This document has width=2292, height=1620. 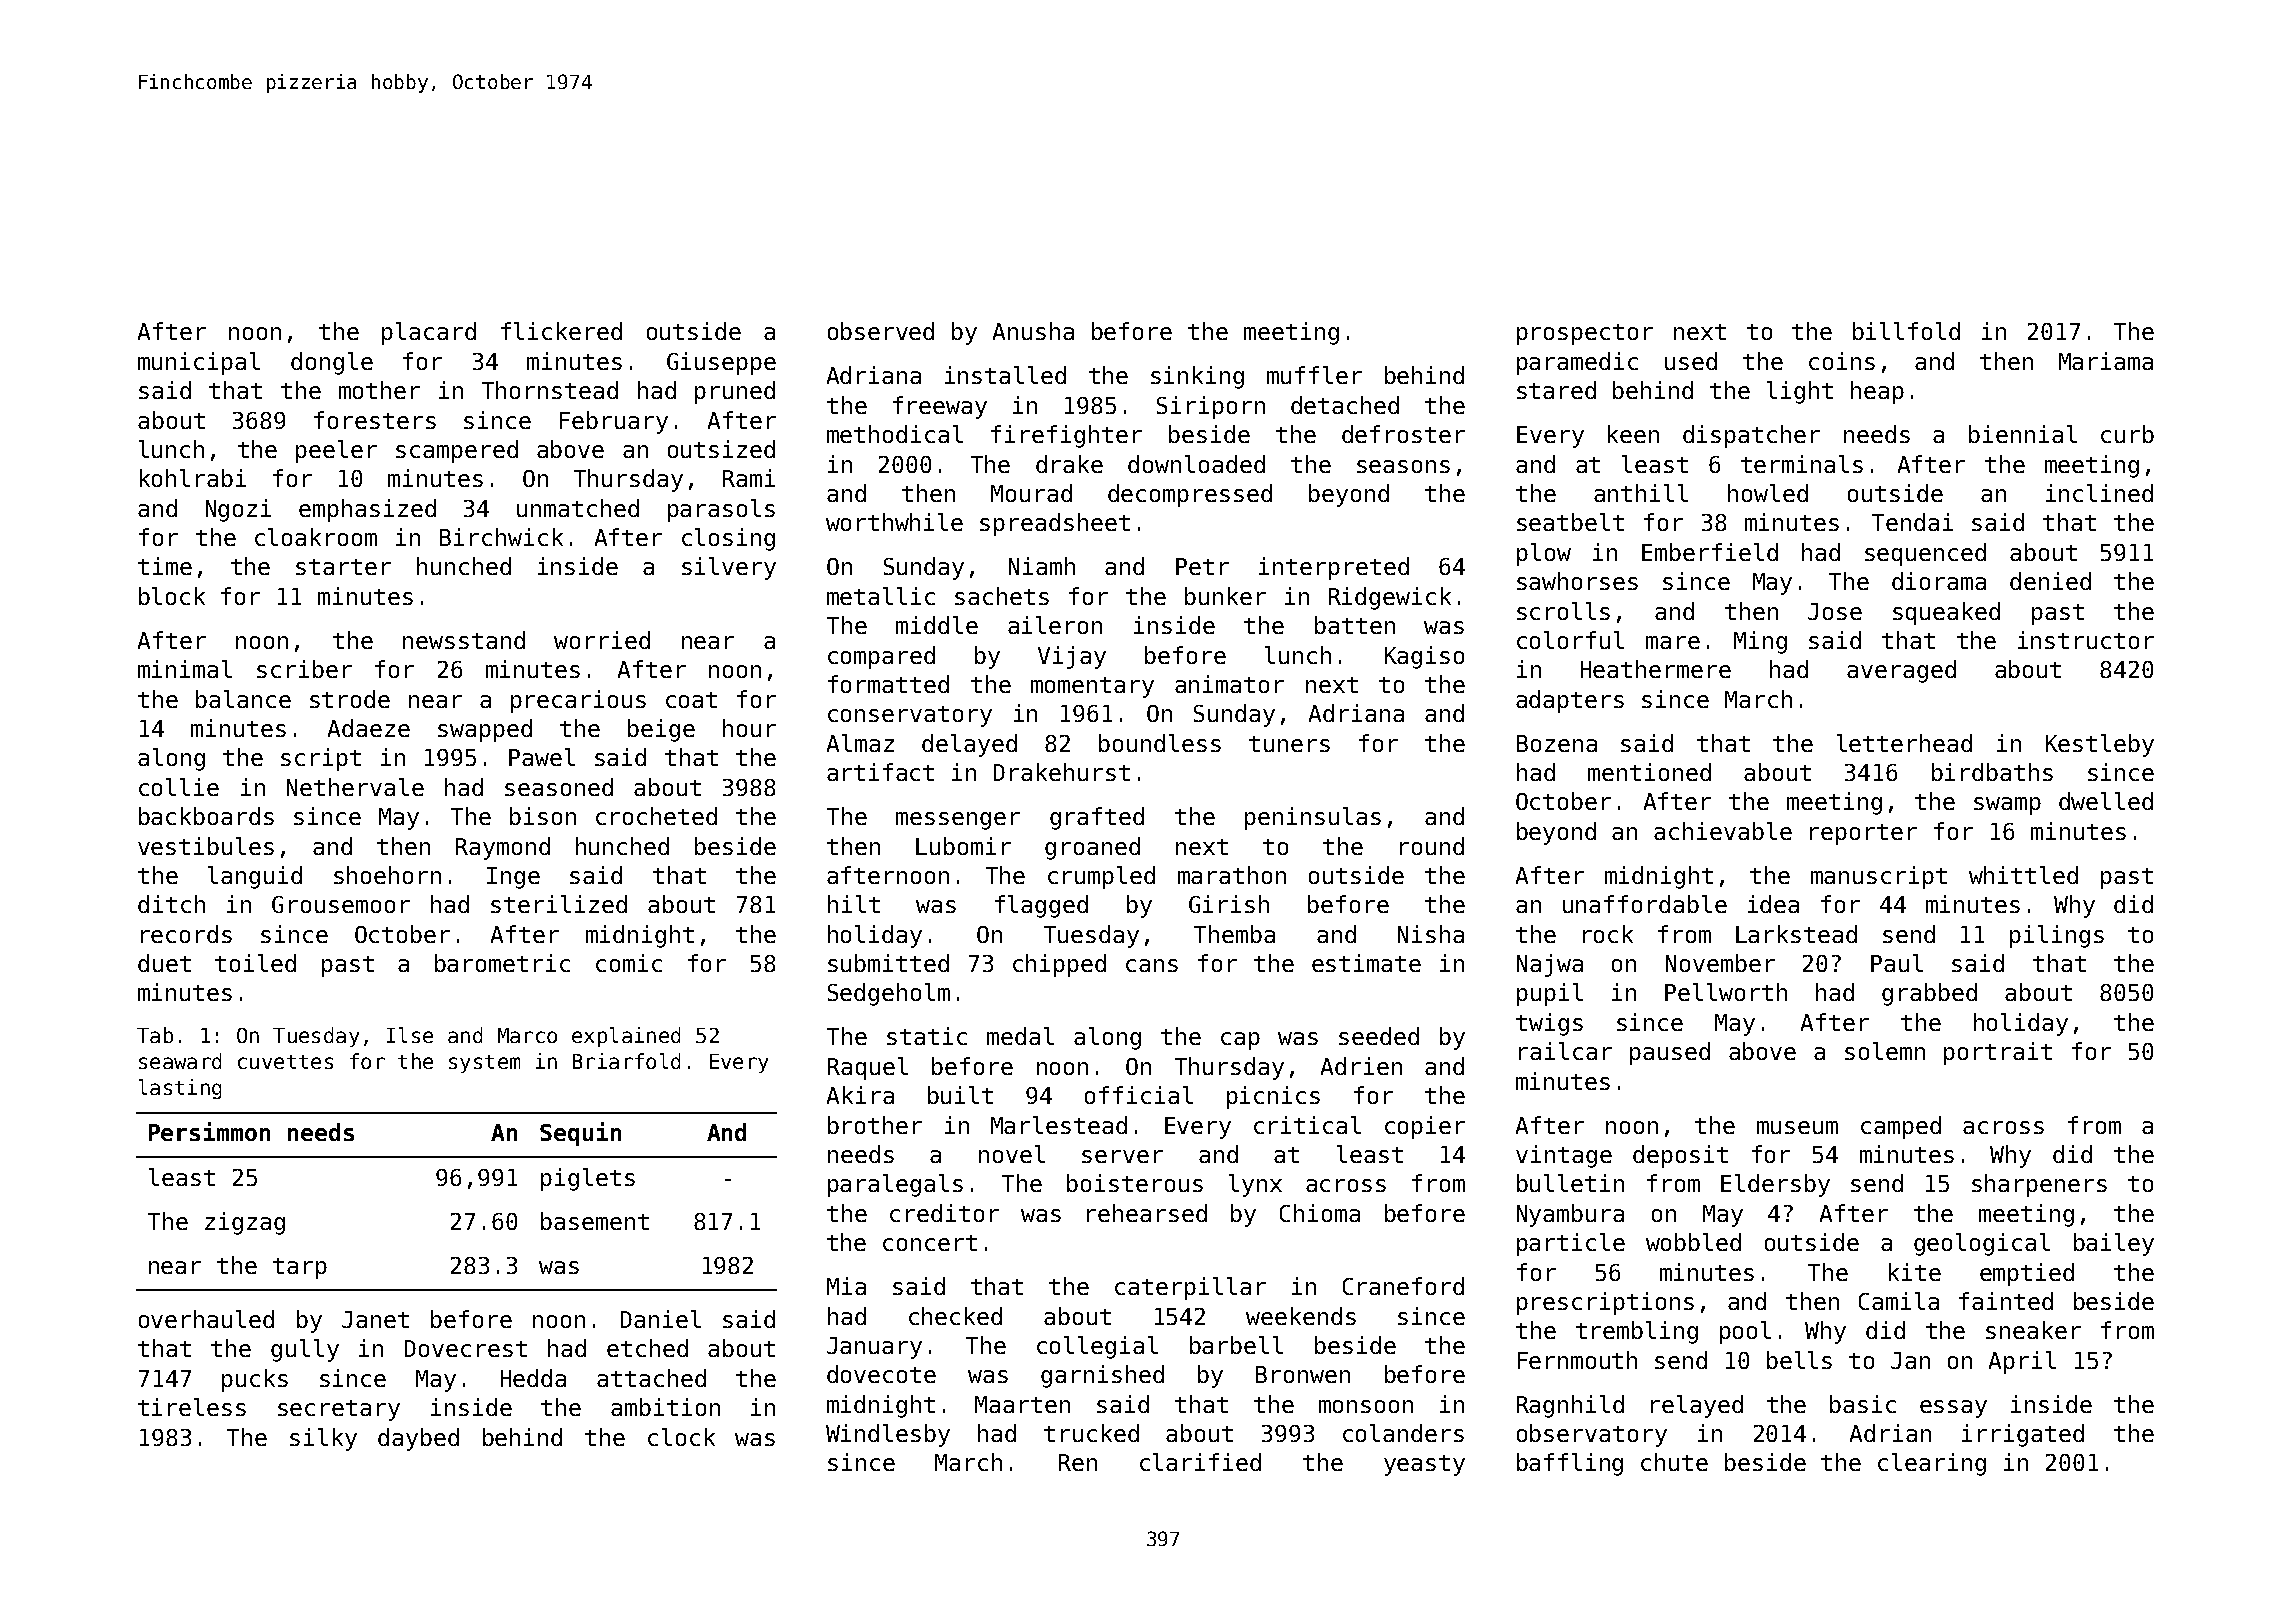 What do you see at coordinates (2099, 493) in the document?
I see `inclined` at bounding box center [2099, 493].
